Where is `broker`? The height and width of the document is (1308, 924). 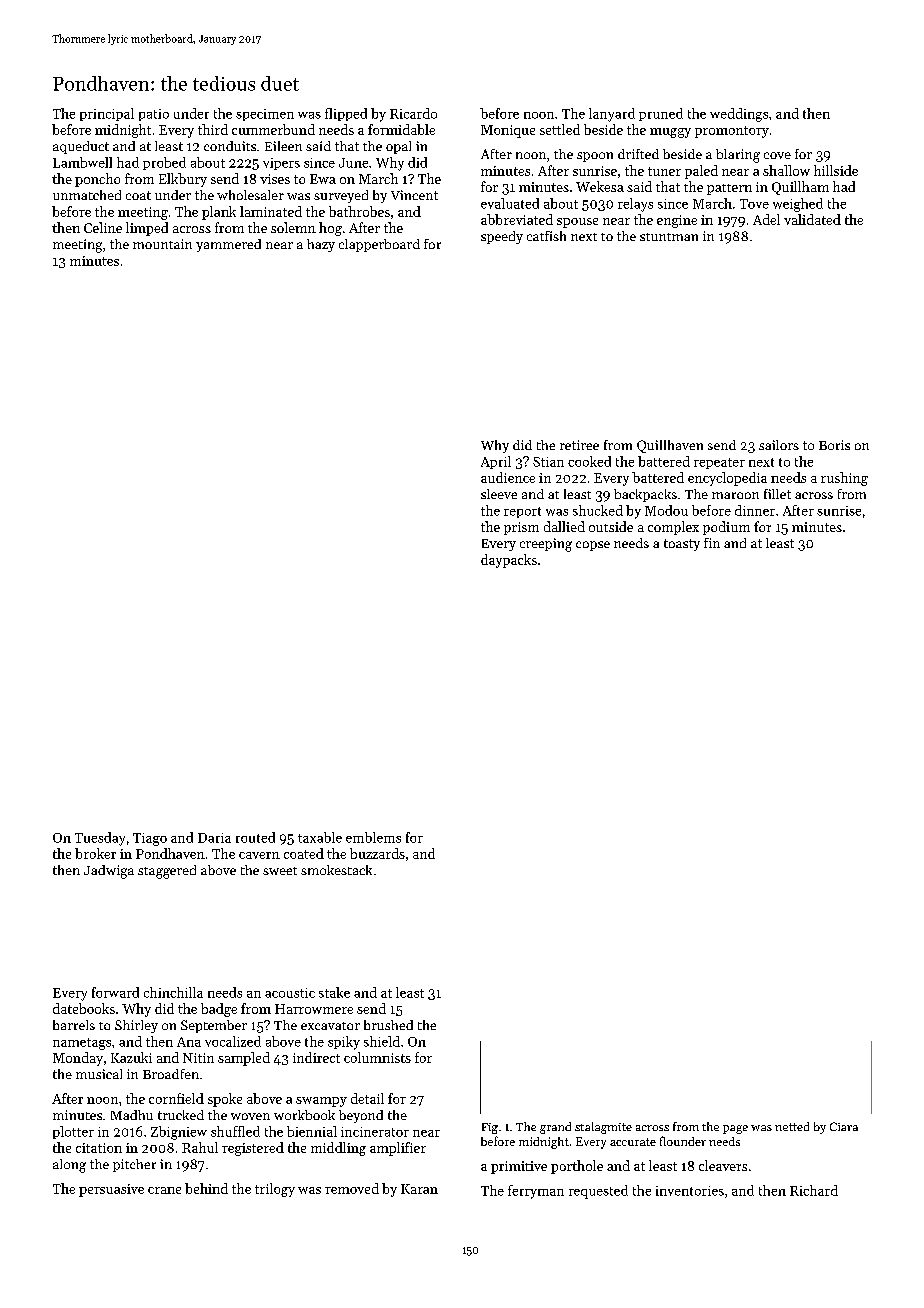
broker is located at coordinates (95, 853).
